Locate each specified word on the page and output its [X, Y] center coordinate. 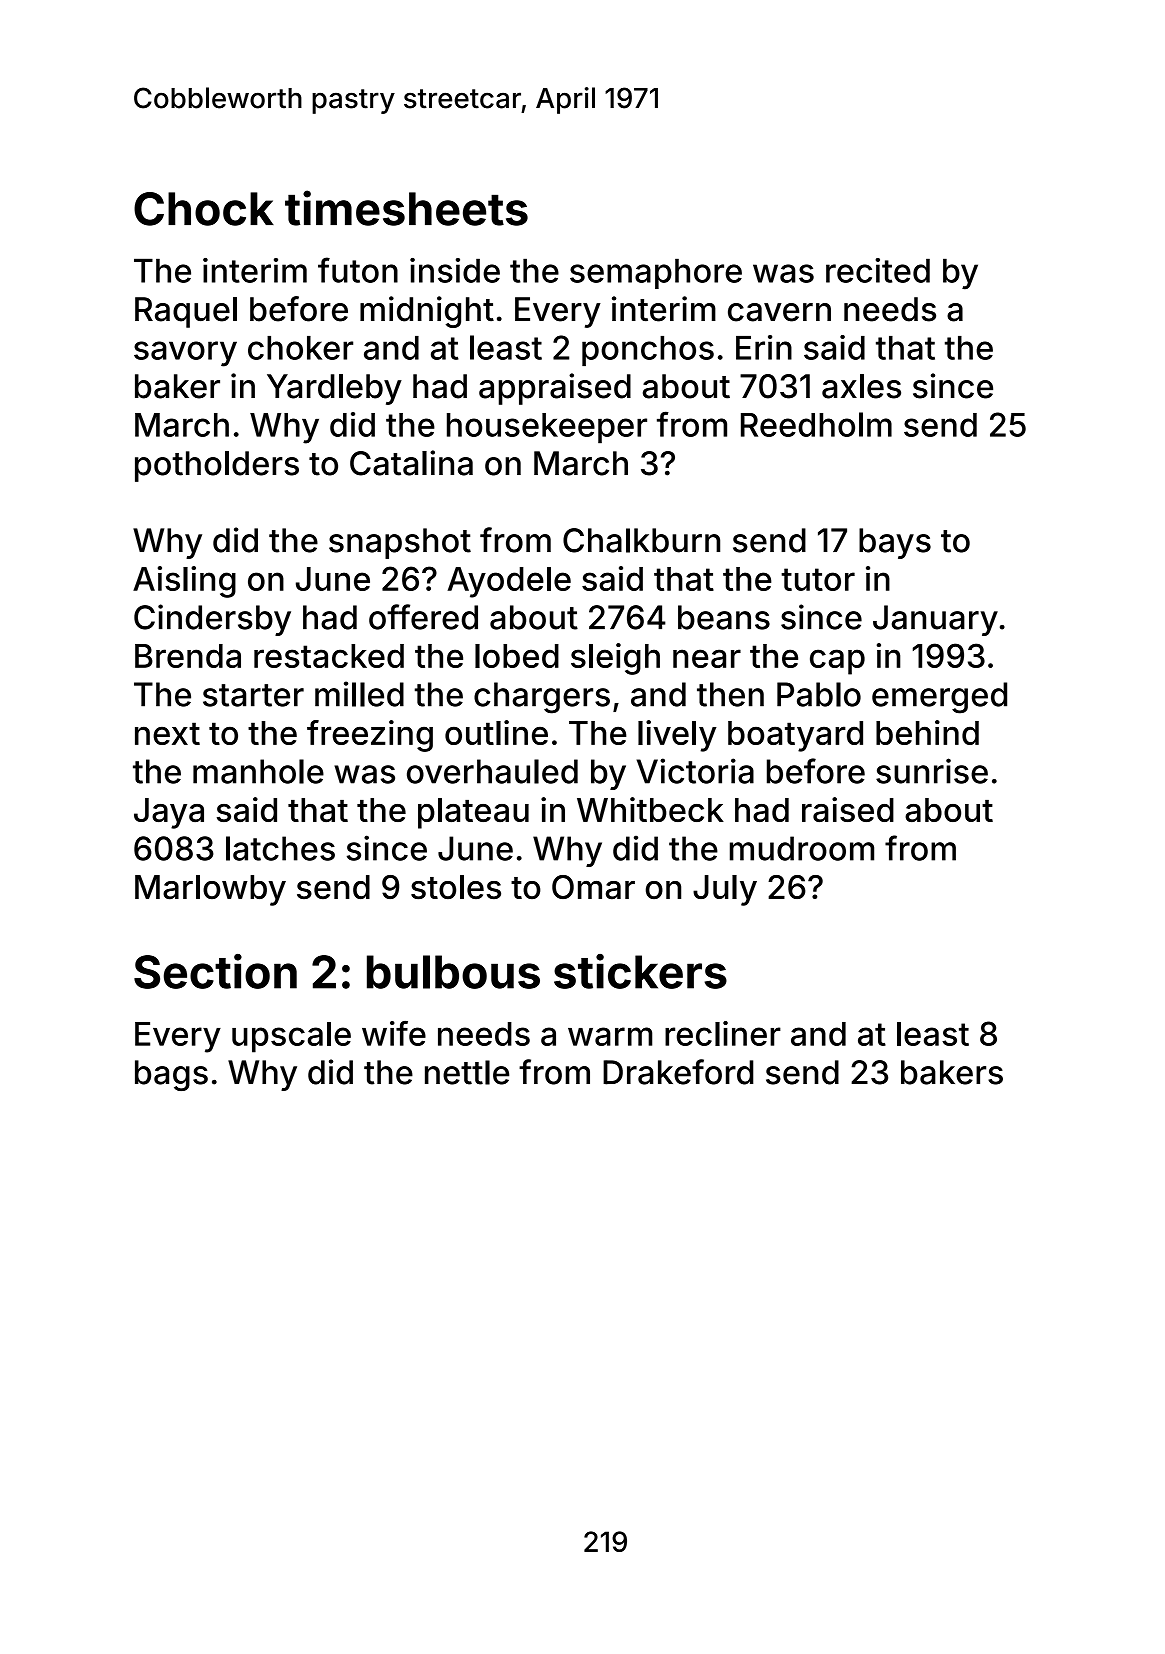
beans [724, 617]
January [935, 620]
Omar [593, 887]
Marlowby [210, 890]
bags [171, 1075]
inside [455, 270]
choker [300, 348]
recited [878, 270]
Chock [204, 209]
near [707, 658]
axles [861, 386]
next [167, 733]
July [725, 890]
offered [423, 617]
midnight [427, 312]
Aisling [184, 582]
